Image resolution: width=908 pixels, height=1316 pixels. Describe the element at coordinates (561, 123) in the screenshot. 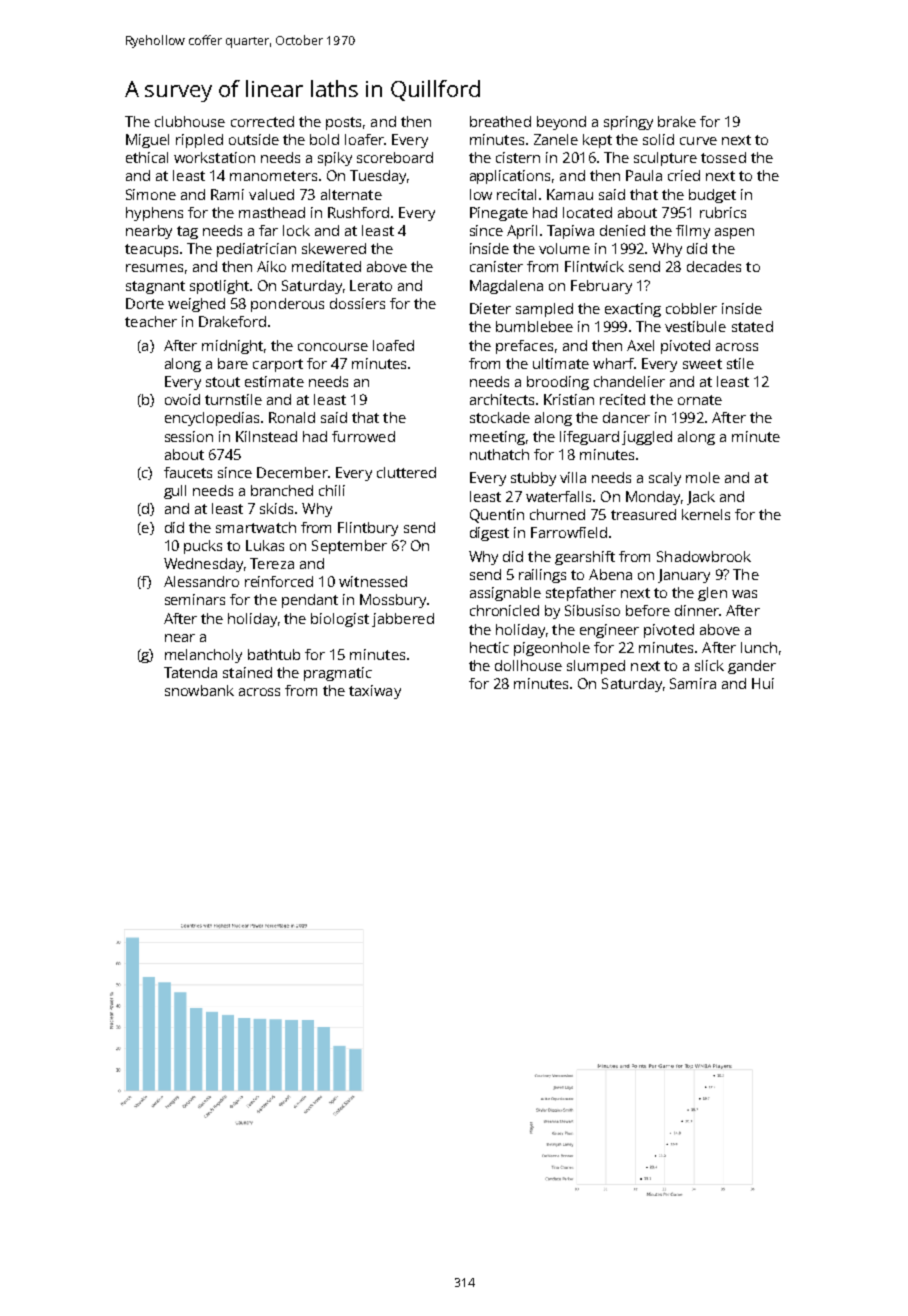

I see `beyond` at that location.
